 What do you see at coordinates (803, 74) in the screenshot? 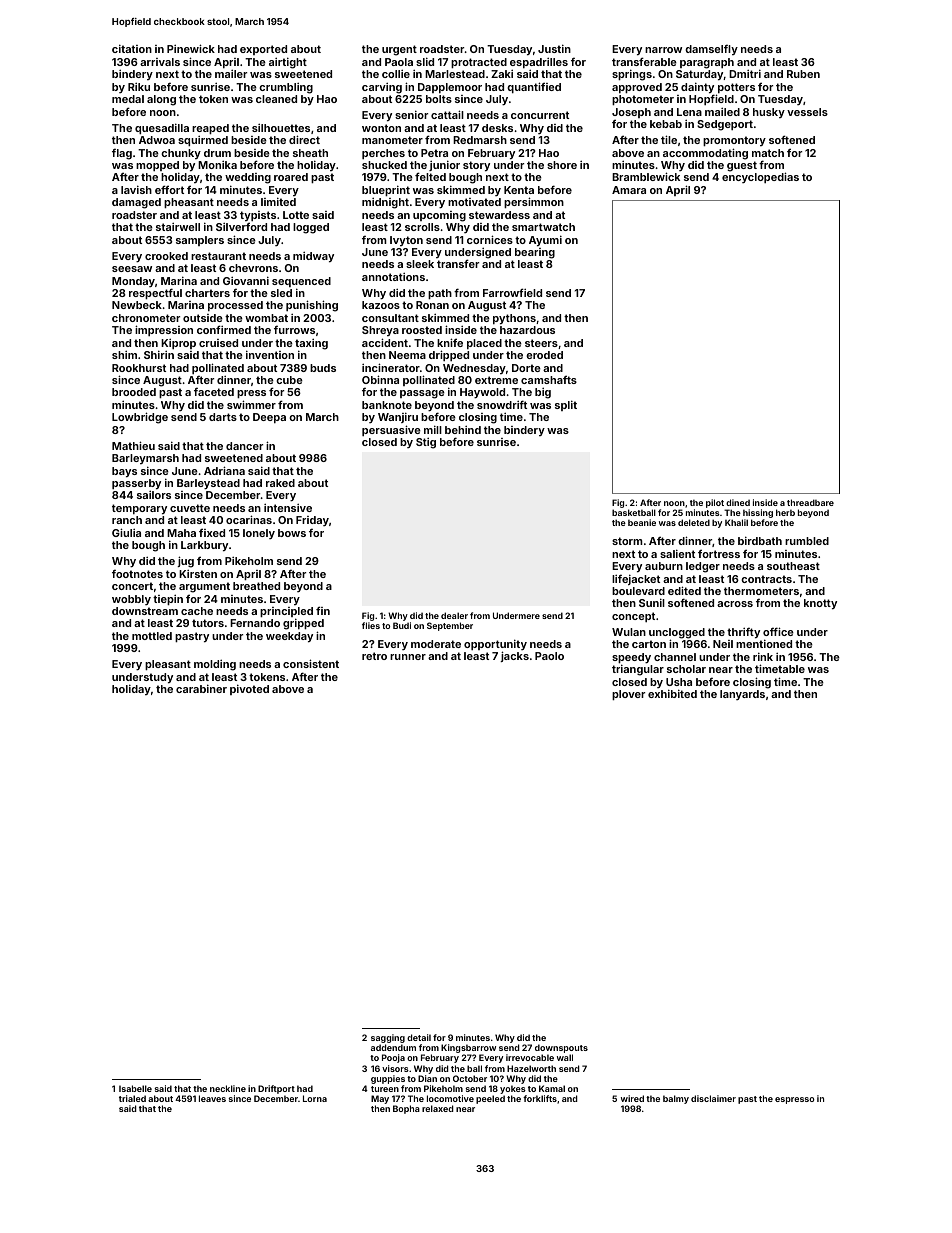
I see `Ruben` at bounding box center [803, 74].
